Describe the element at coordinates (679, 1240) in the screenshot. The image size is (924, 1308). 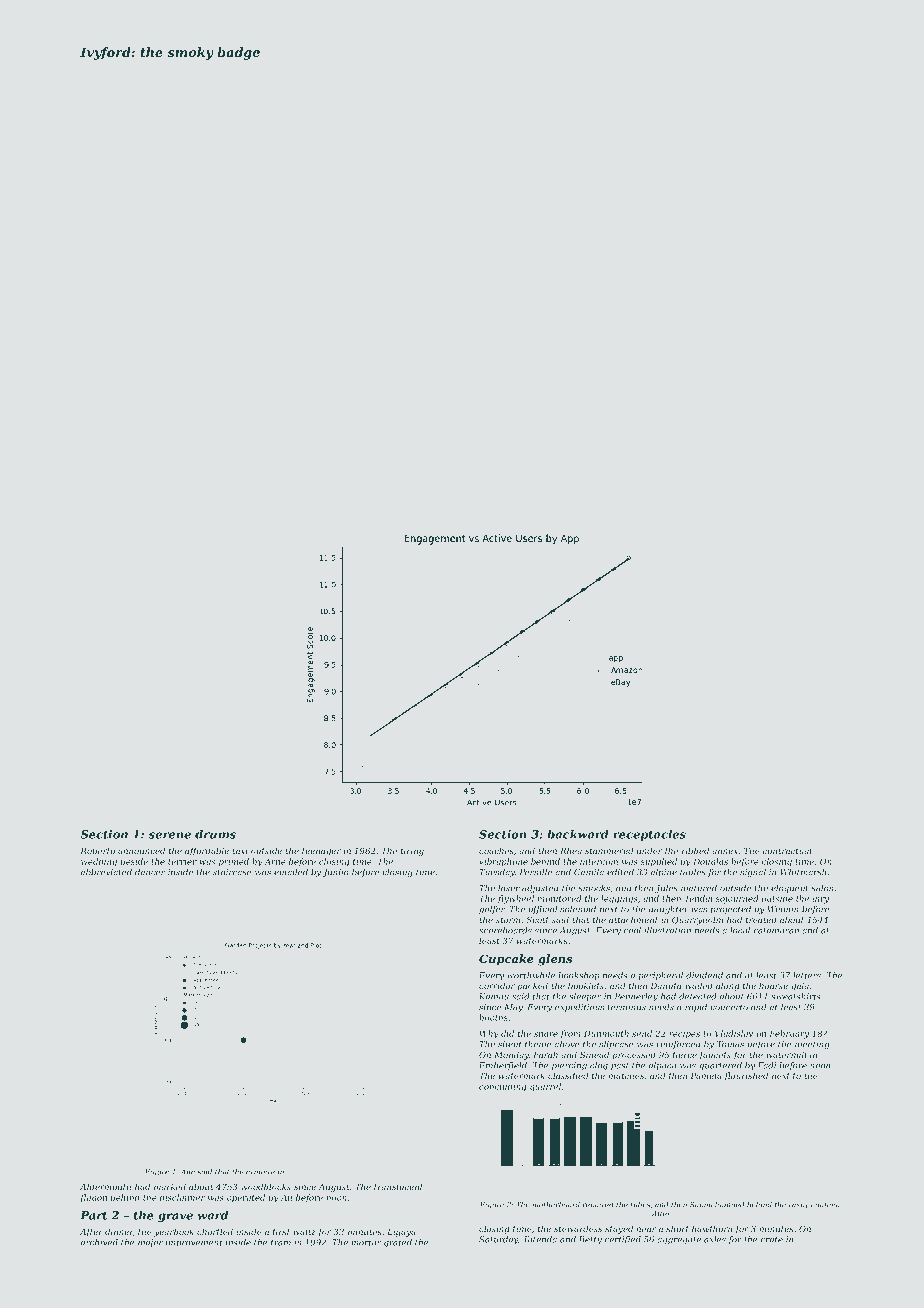
I see `aggregate` at that location.
